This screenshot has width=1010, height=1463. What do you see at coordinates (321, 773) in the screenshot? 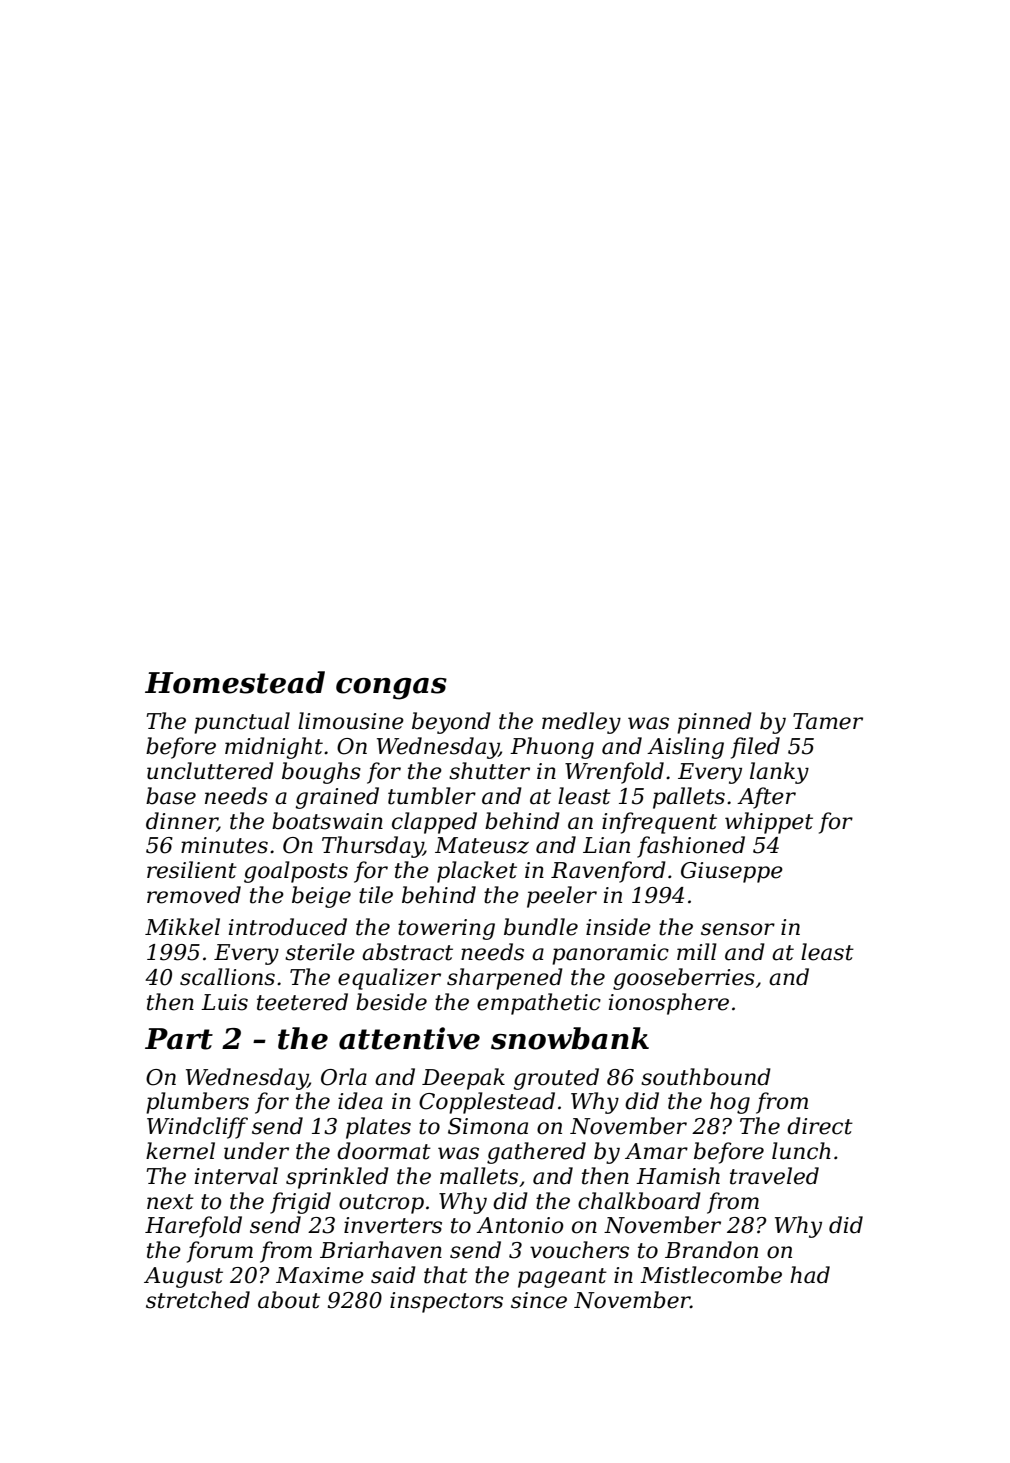
I see `boughs` at bounding box center [321, 773].
